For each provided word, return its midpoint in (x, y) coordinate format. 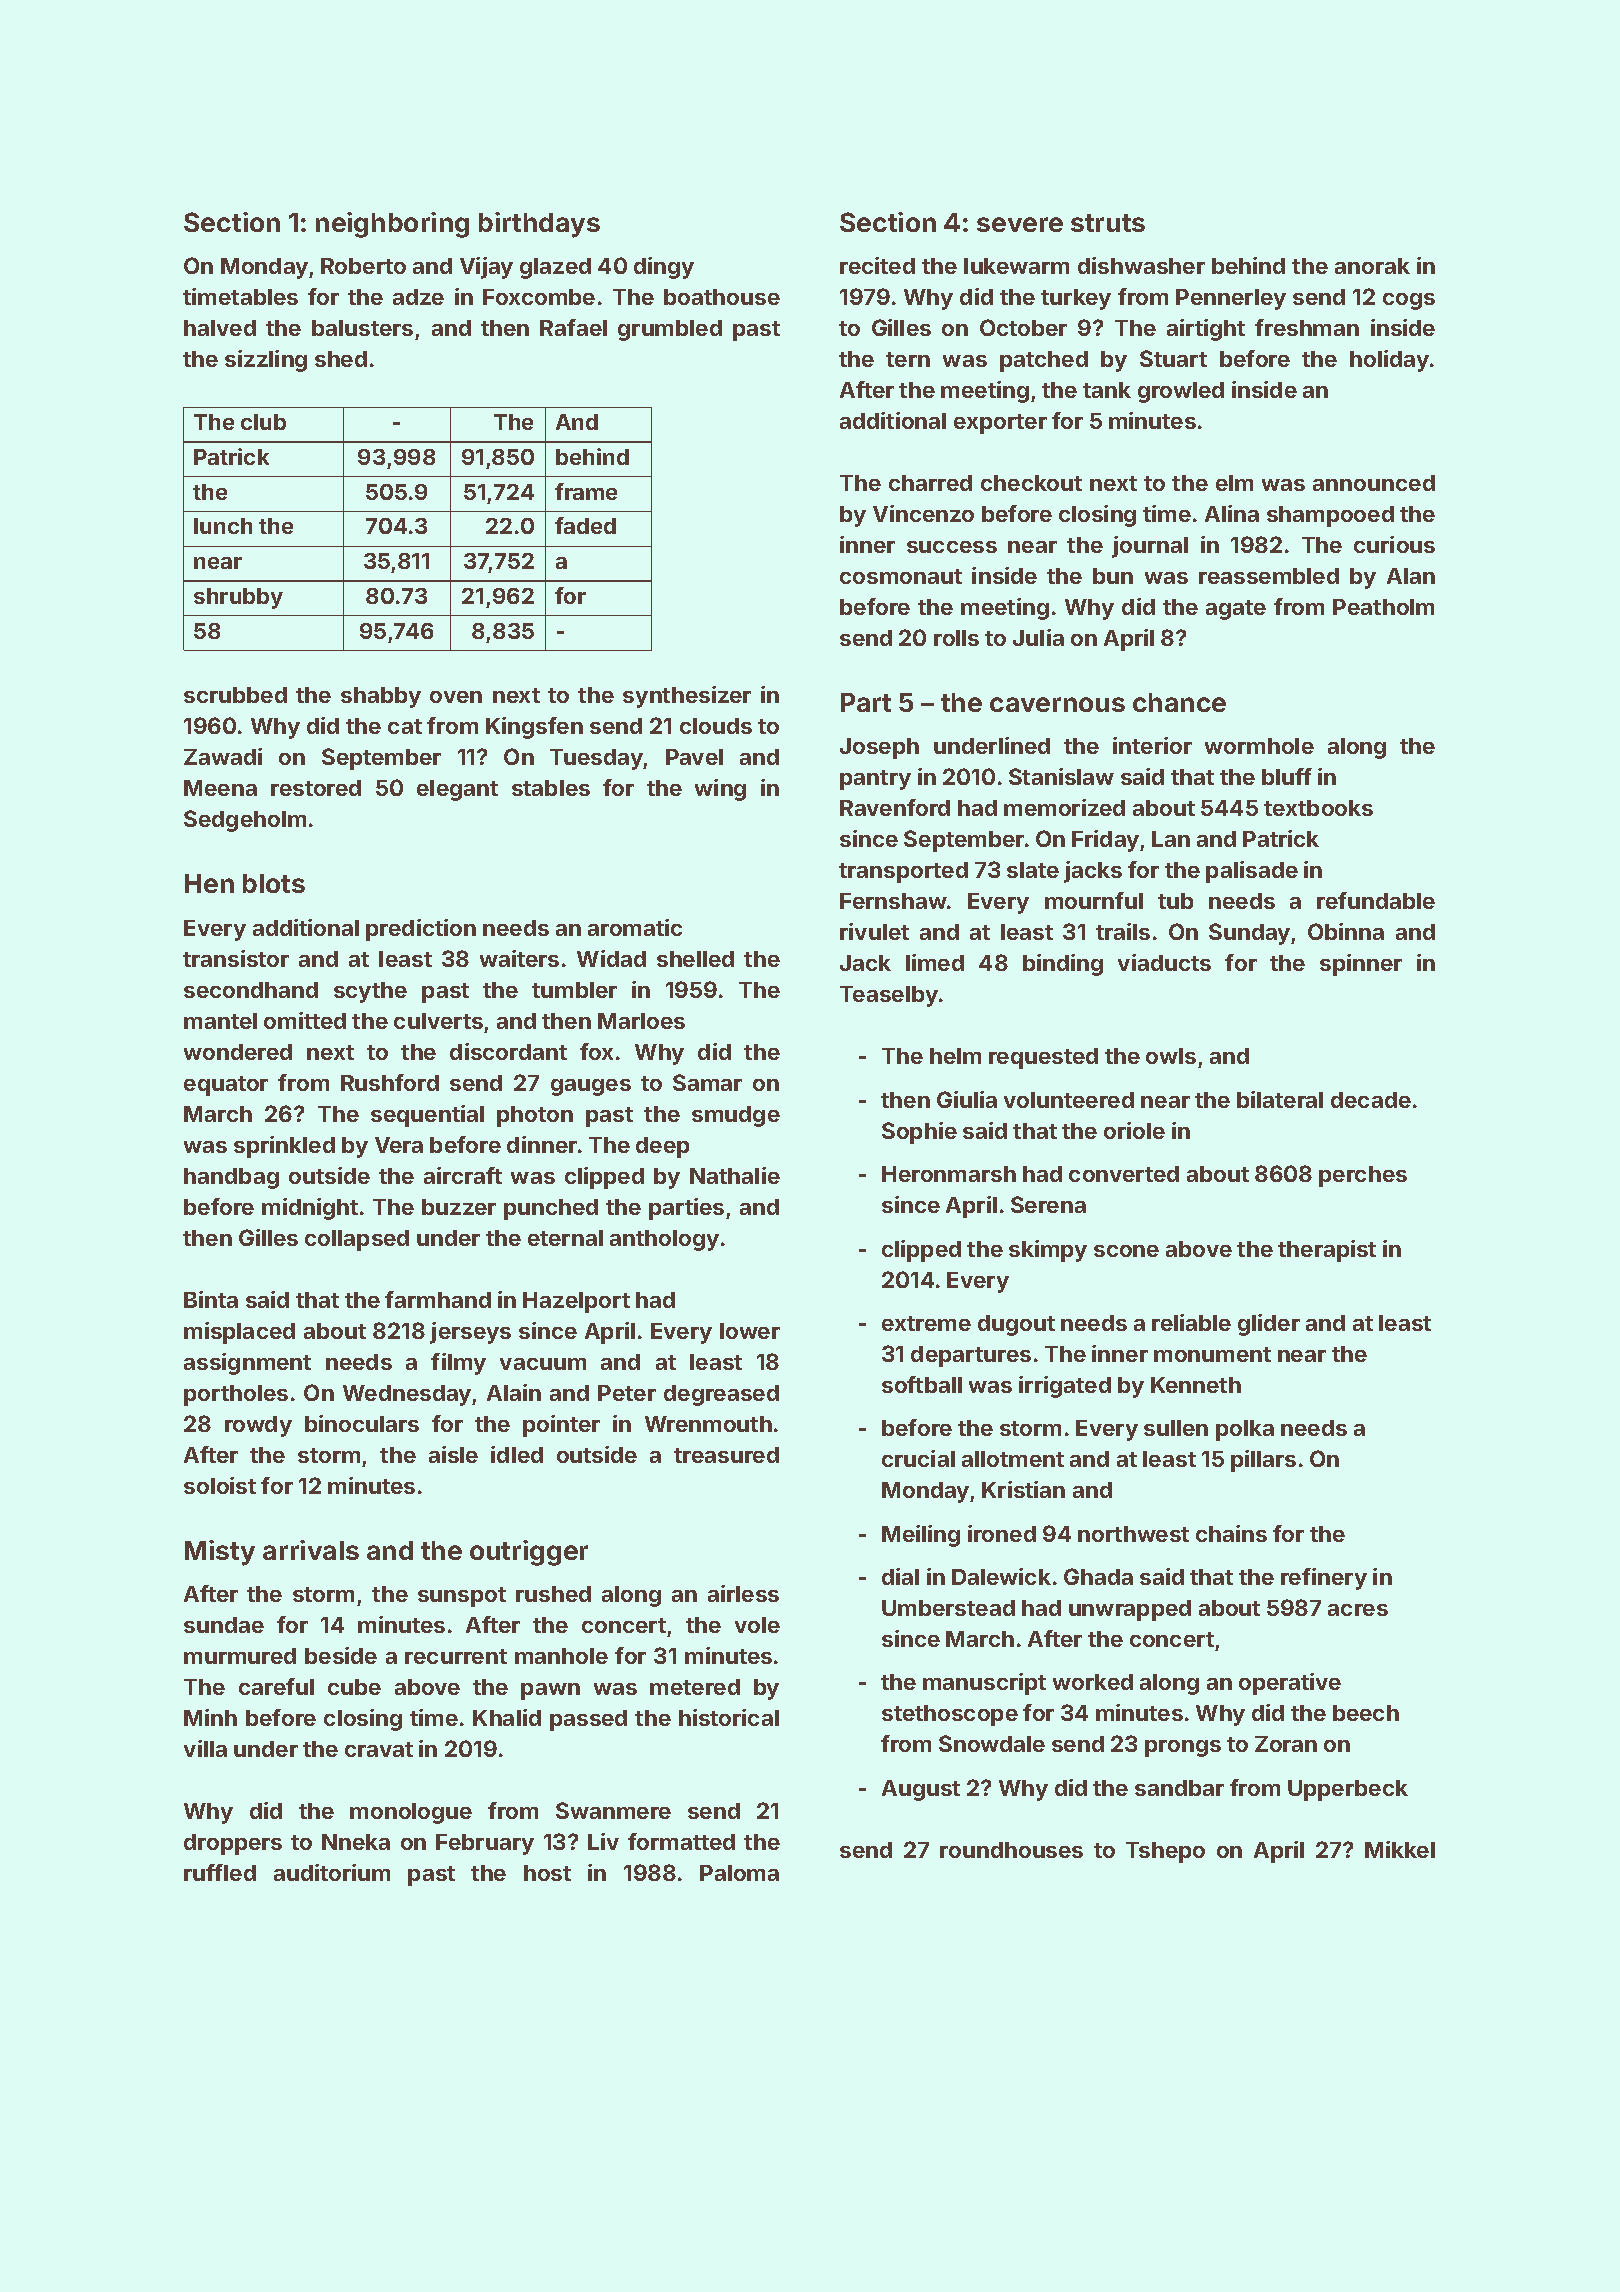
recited (877, 265)
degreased (721, 1395)
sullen (1176, 1428)
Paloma (739, 1873)
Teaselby (889, 996)
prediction (421, 930)
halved (220, 328)
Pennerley (1231, 299)
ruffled (220, 1872)
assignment (247, 1364)
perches (1363, 1176)
